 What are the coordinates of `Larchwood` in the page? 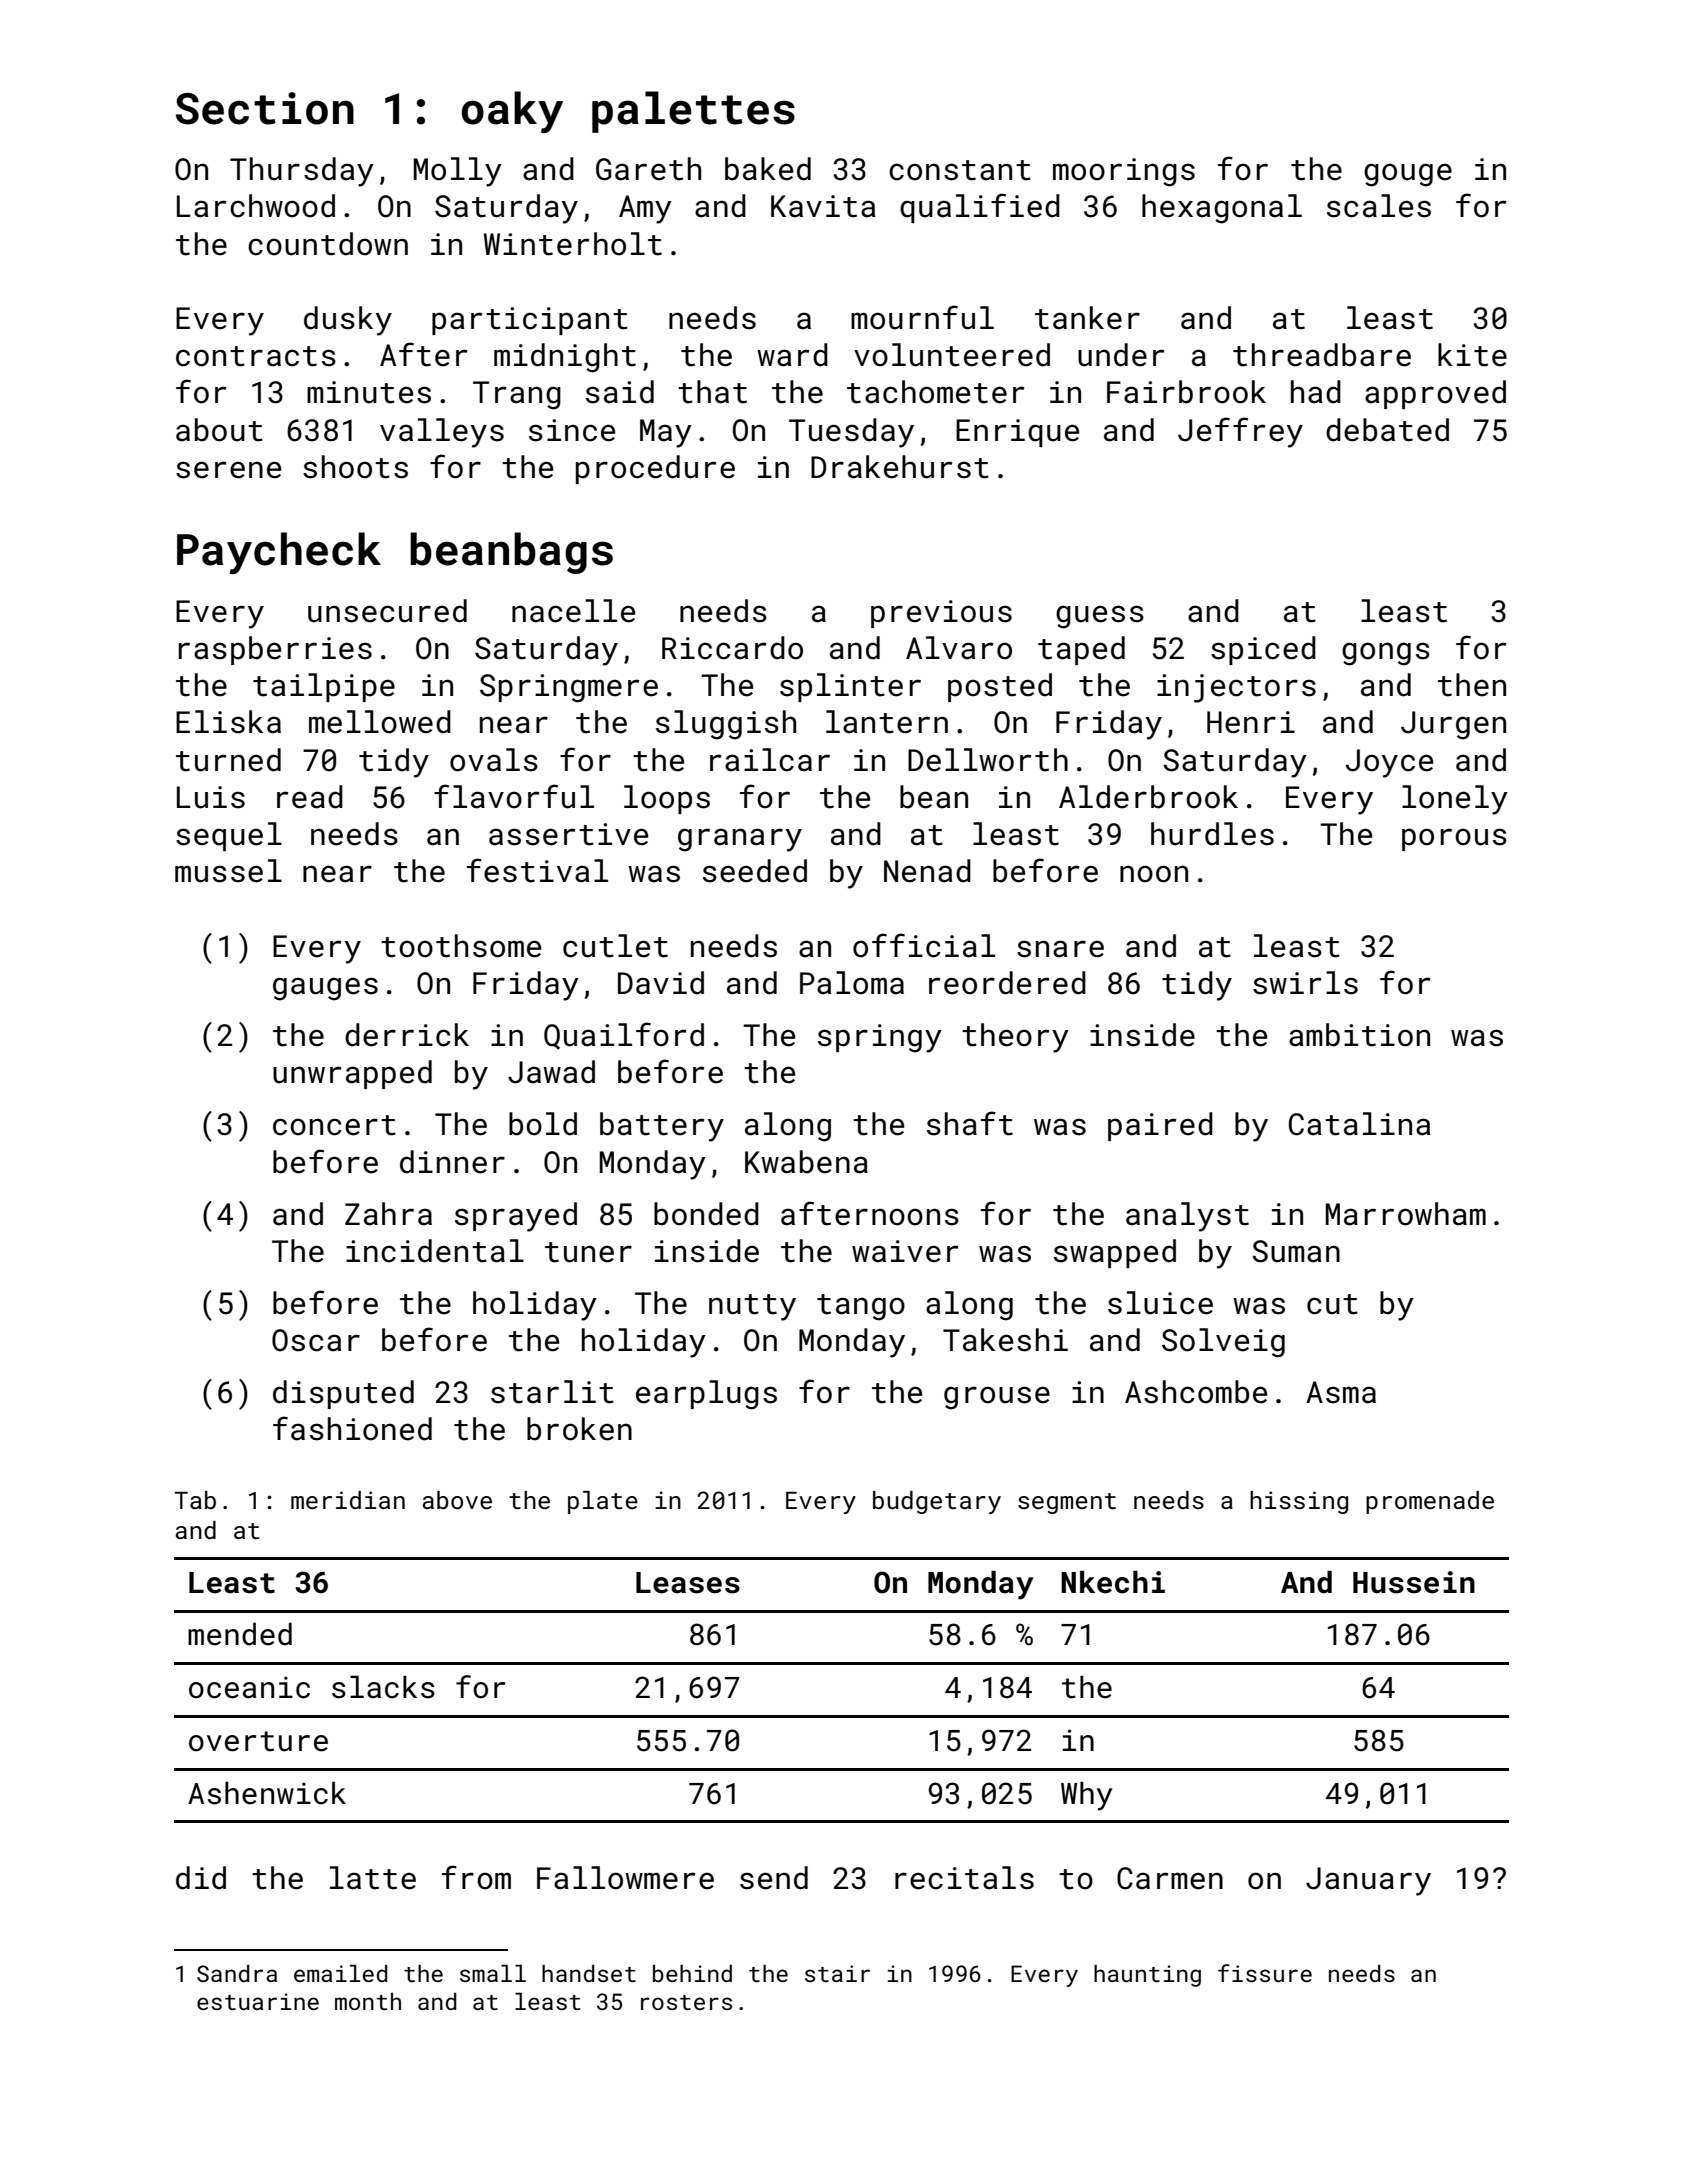 It's located at (256, 206).
